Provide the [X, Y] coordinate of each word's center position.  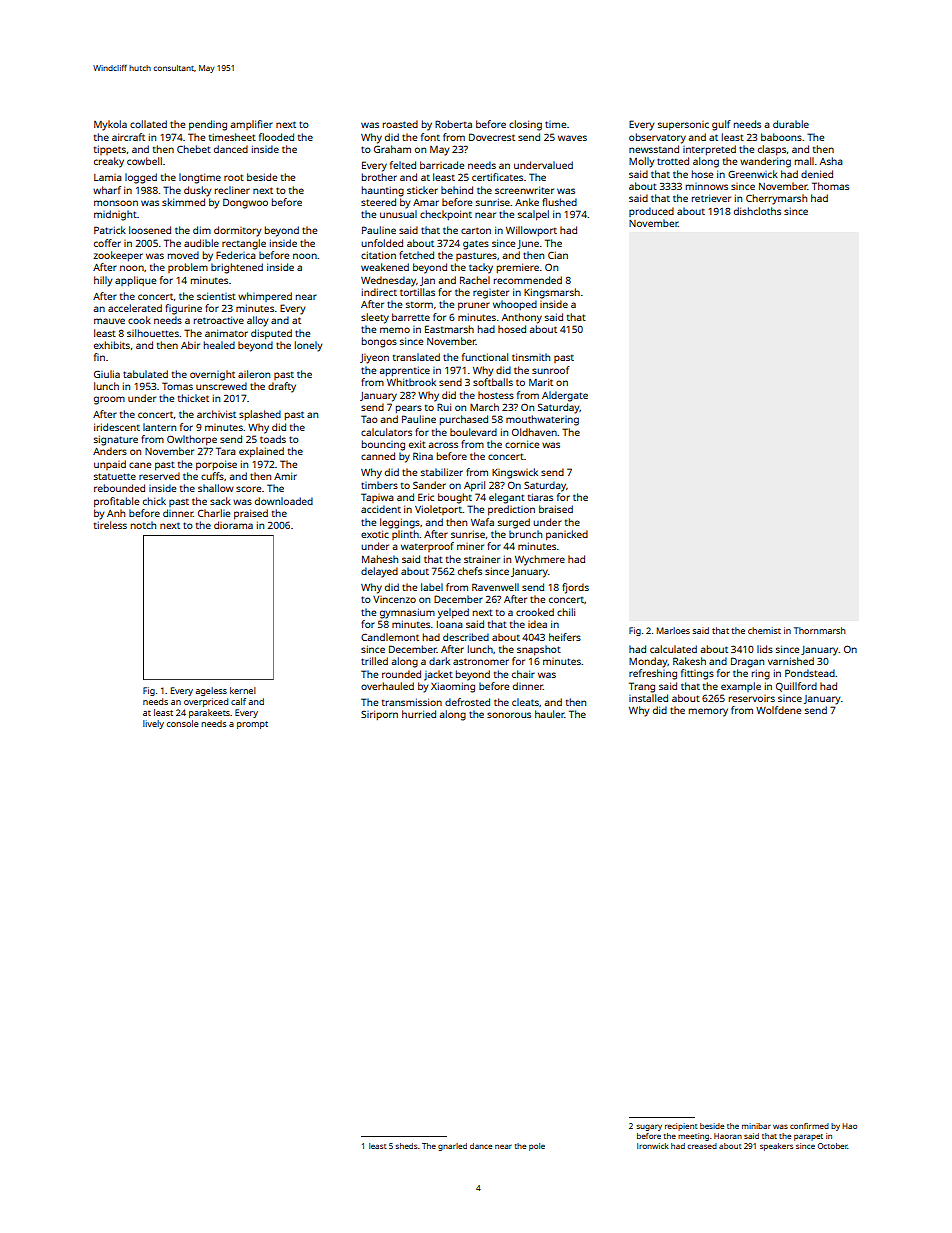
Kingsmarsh [552, 293]
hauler [550, 714]
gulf [721, 125]
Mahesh [380, 559]
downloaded [284, 501]
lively [153, 724]
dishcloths [757, 211]
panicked [567, 535]
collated [148, 124]
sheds [406, 1146]
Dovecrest [492, 137]
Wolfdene [778, 710]
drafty [282, 387]
